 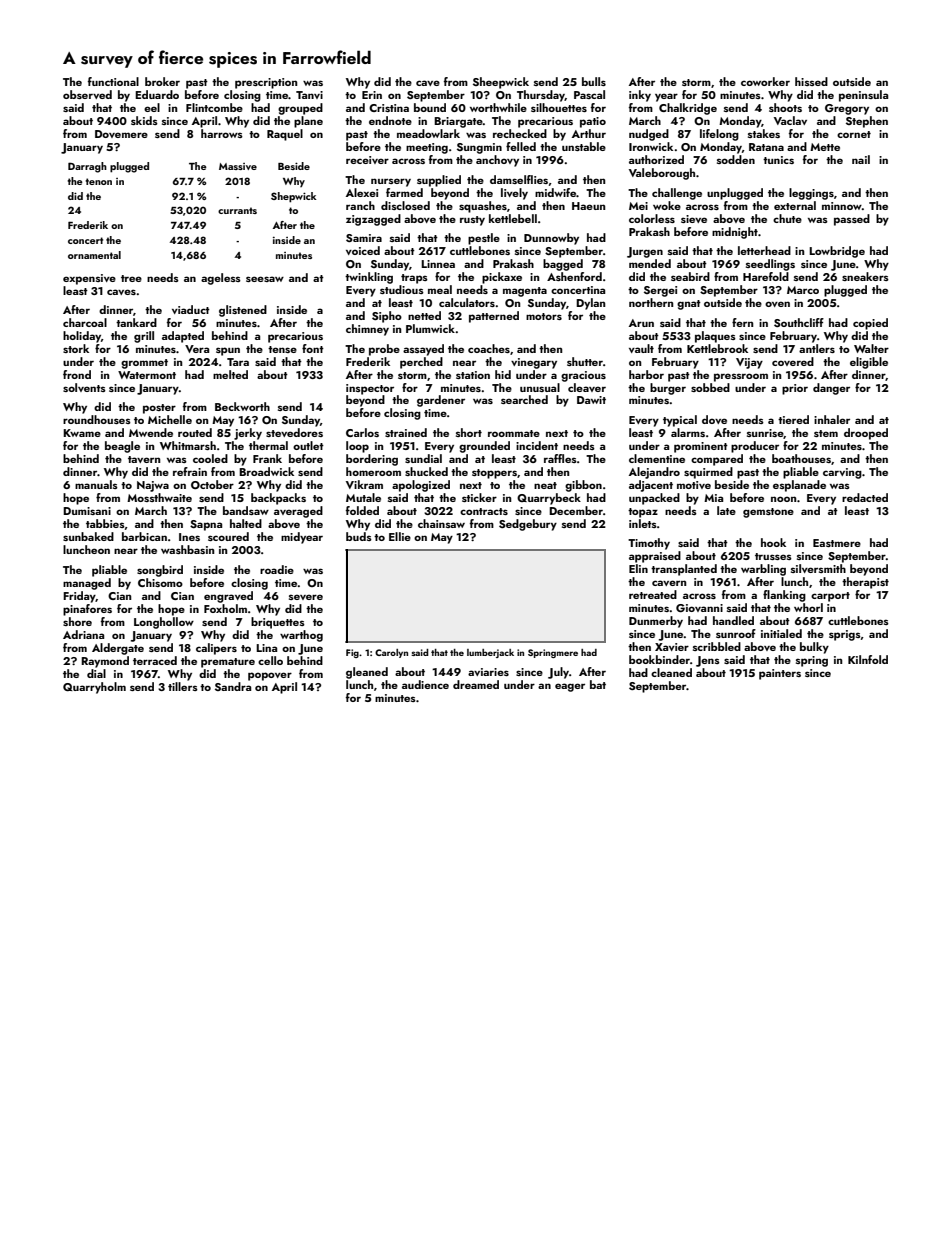 What do you see at coordinates (831, 389) in the screenshot?
I see `danger` at bounding box center [831, 389].
